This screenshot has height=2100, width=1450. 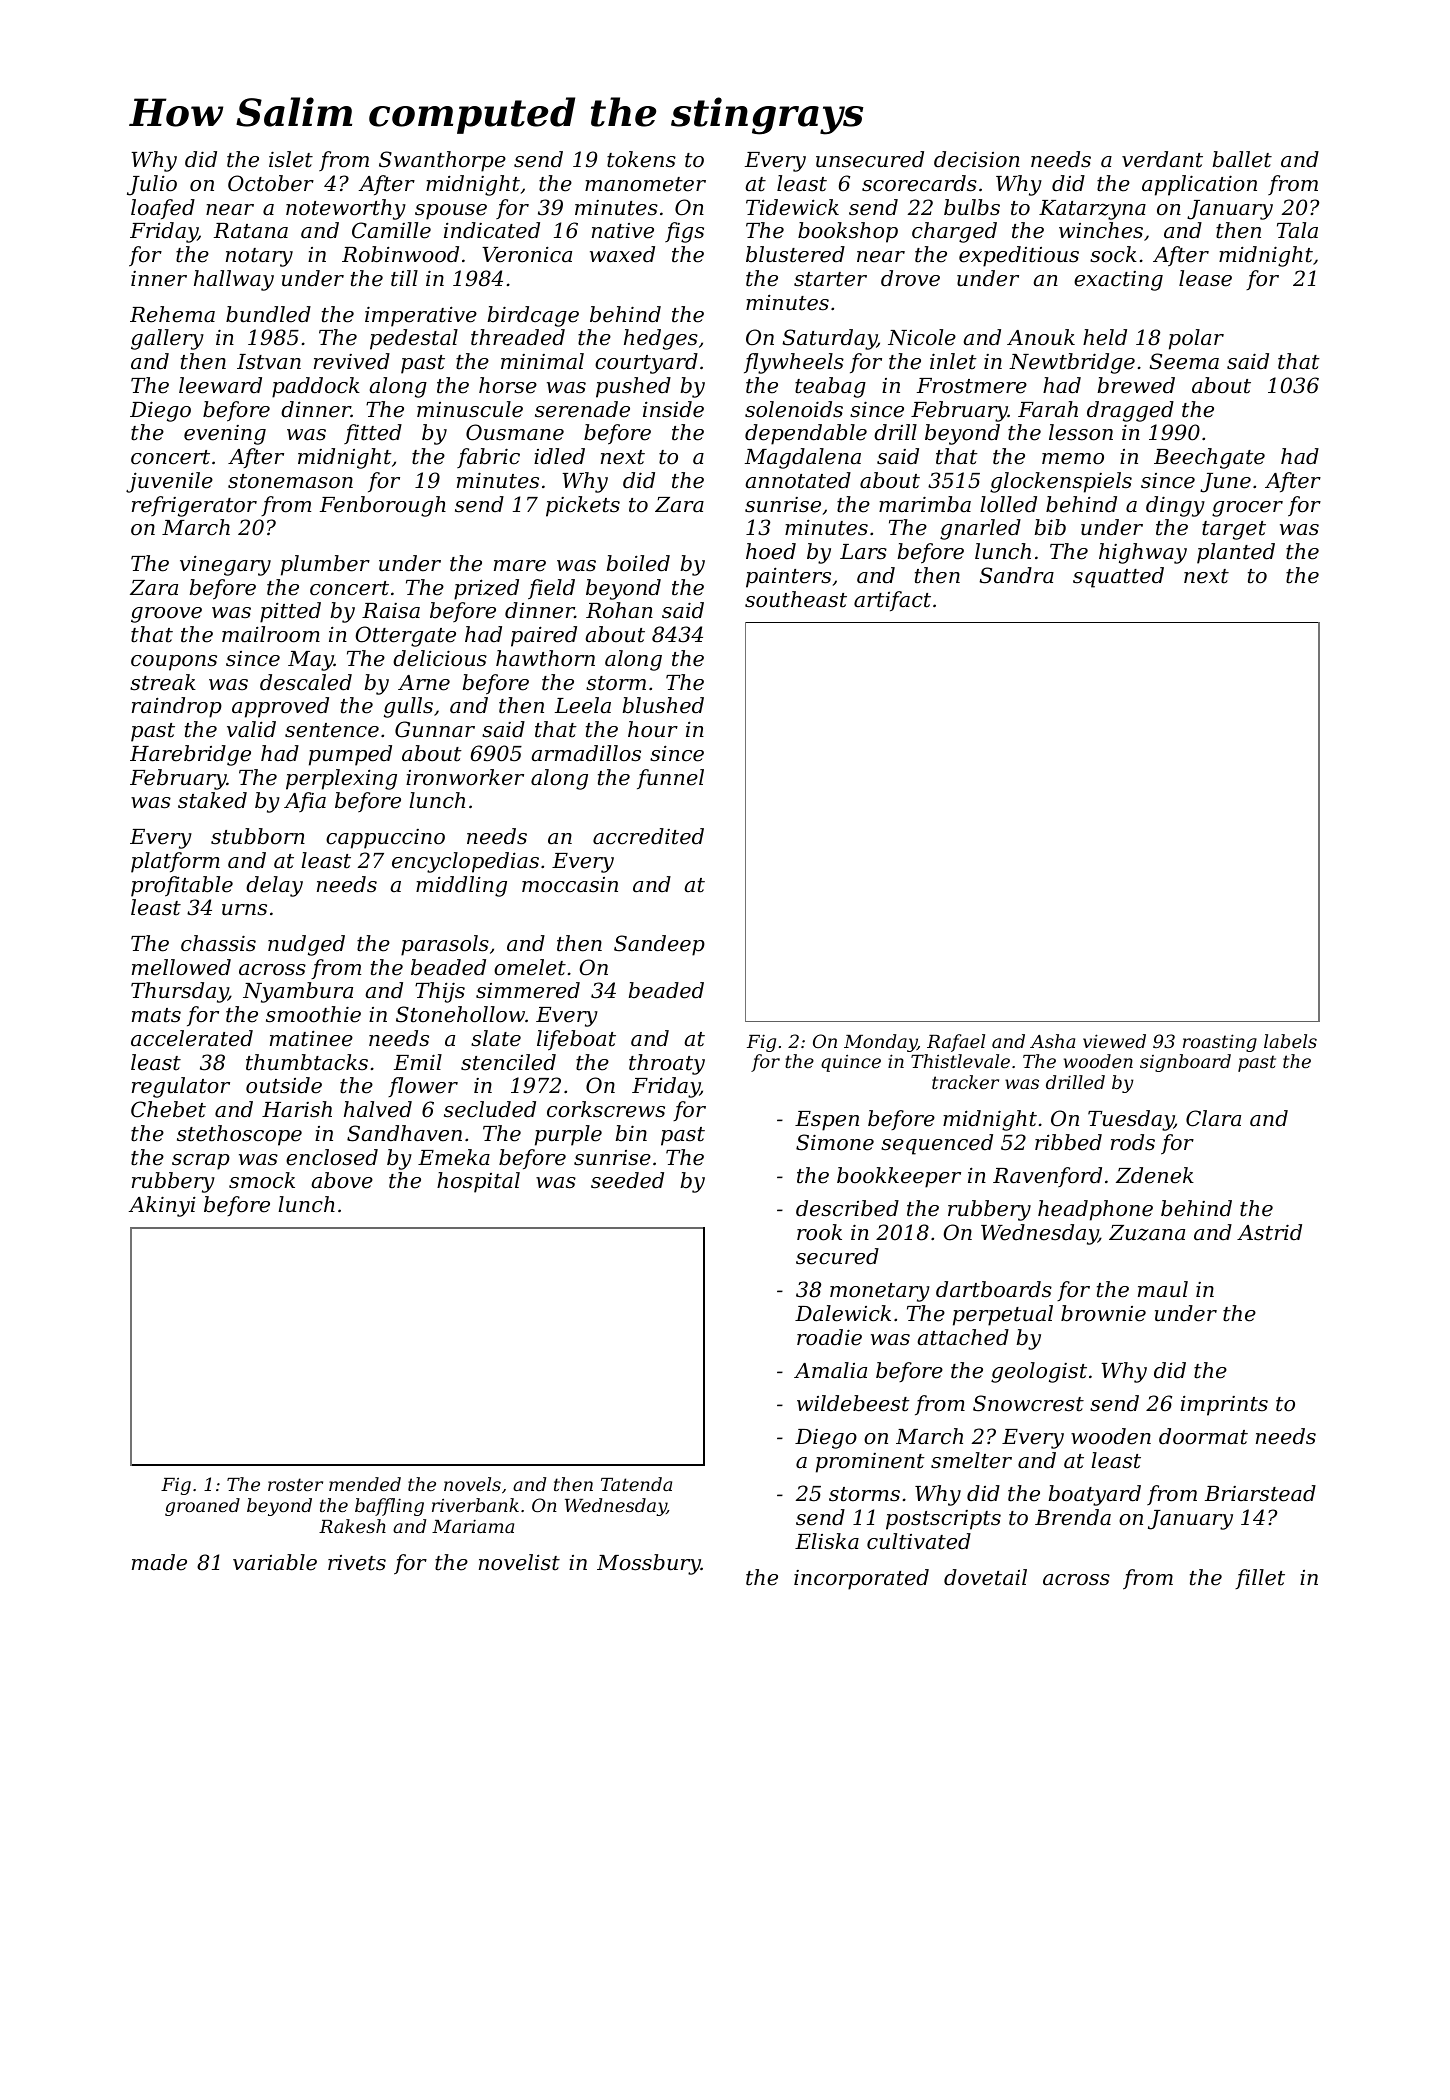 What do you see at coordinates (627, 1180) in the screenshot?
I see `seeded` at bounding box center [627, 1180].
